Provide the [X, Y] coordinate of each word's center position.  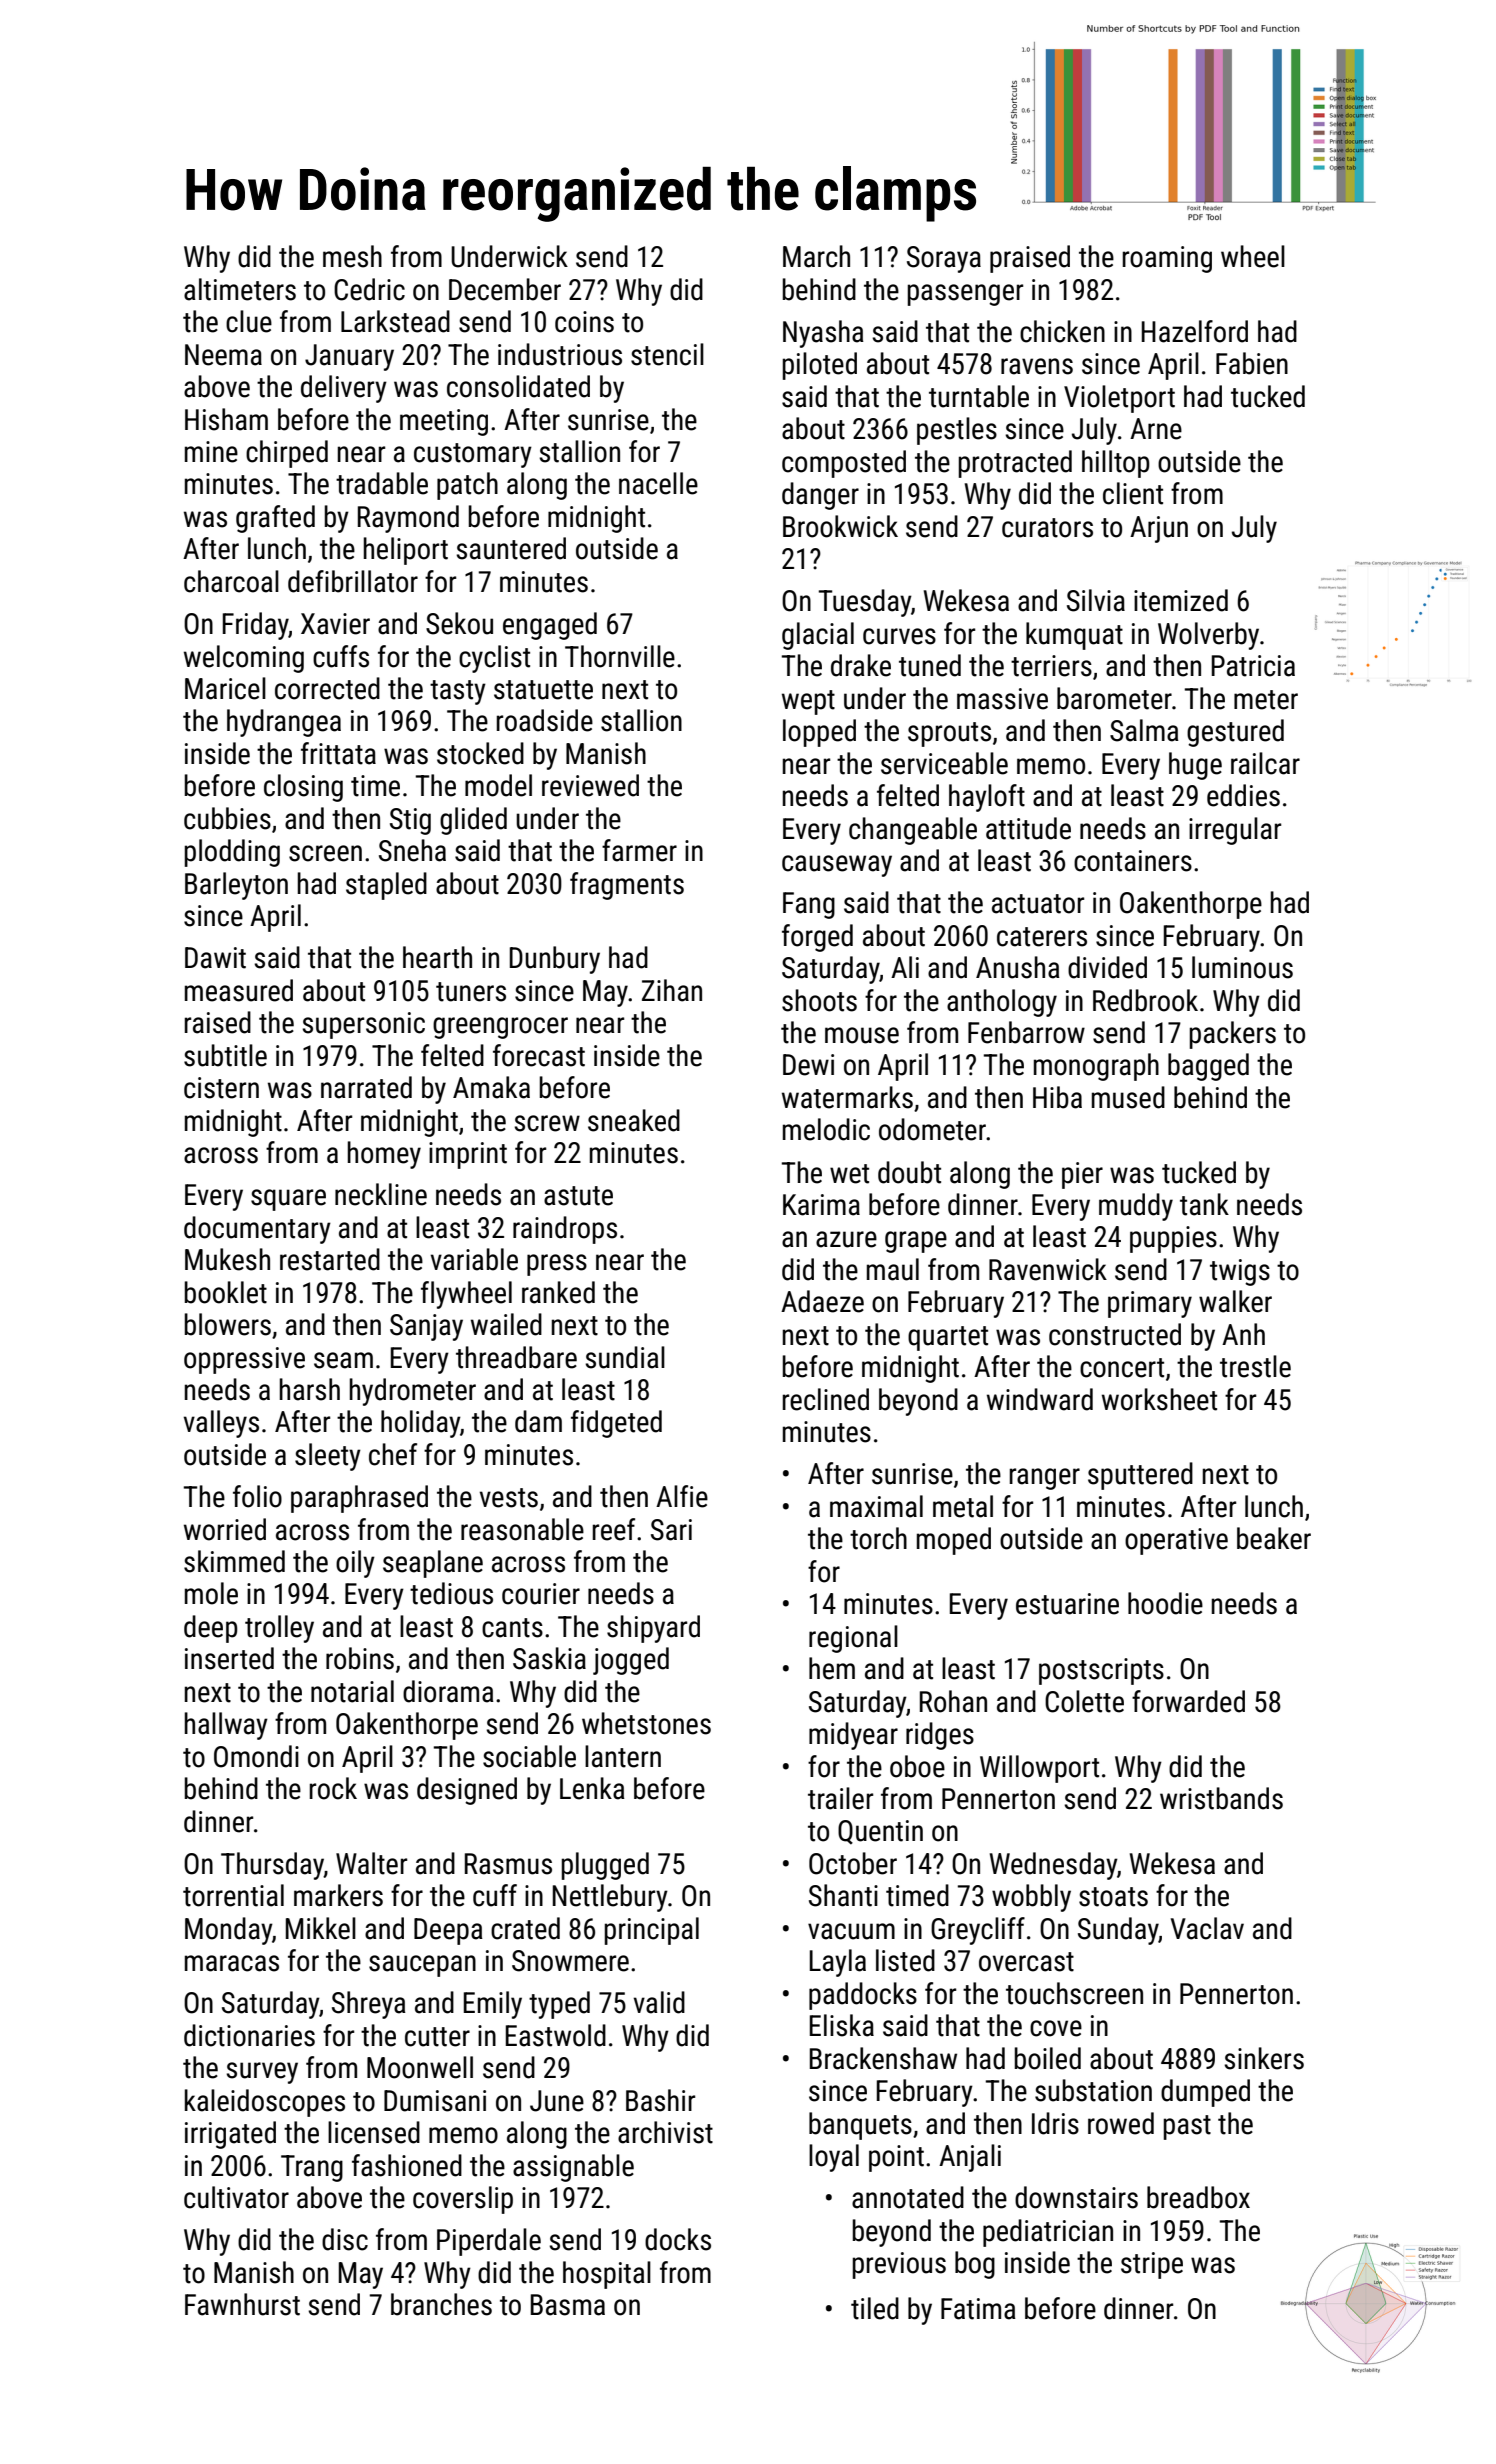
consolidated [518, 386]
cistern [221, 1088]
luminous [1242, 967]
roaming [1167, 259]
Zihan [672, 990]
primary [1150, 1304]
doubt [909, 1172]
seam [343, 1360]
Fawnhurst [242, 2304]
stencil [667, 354]
